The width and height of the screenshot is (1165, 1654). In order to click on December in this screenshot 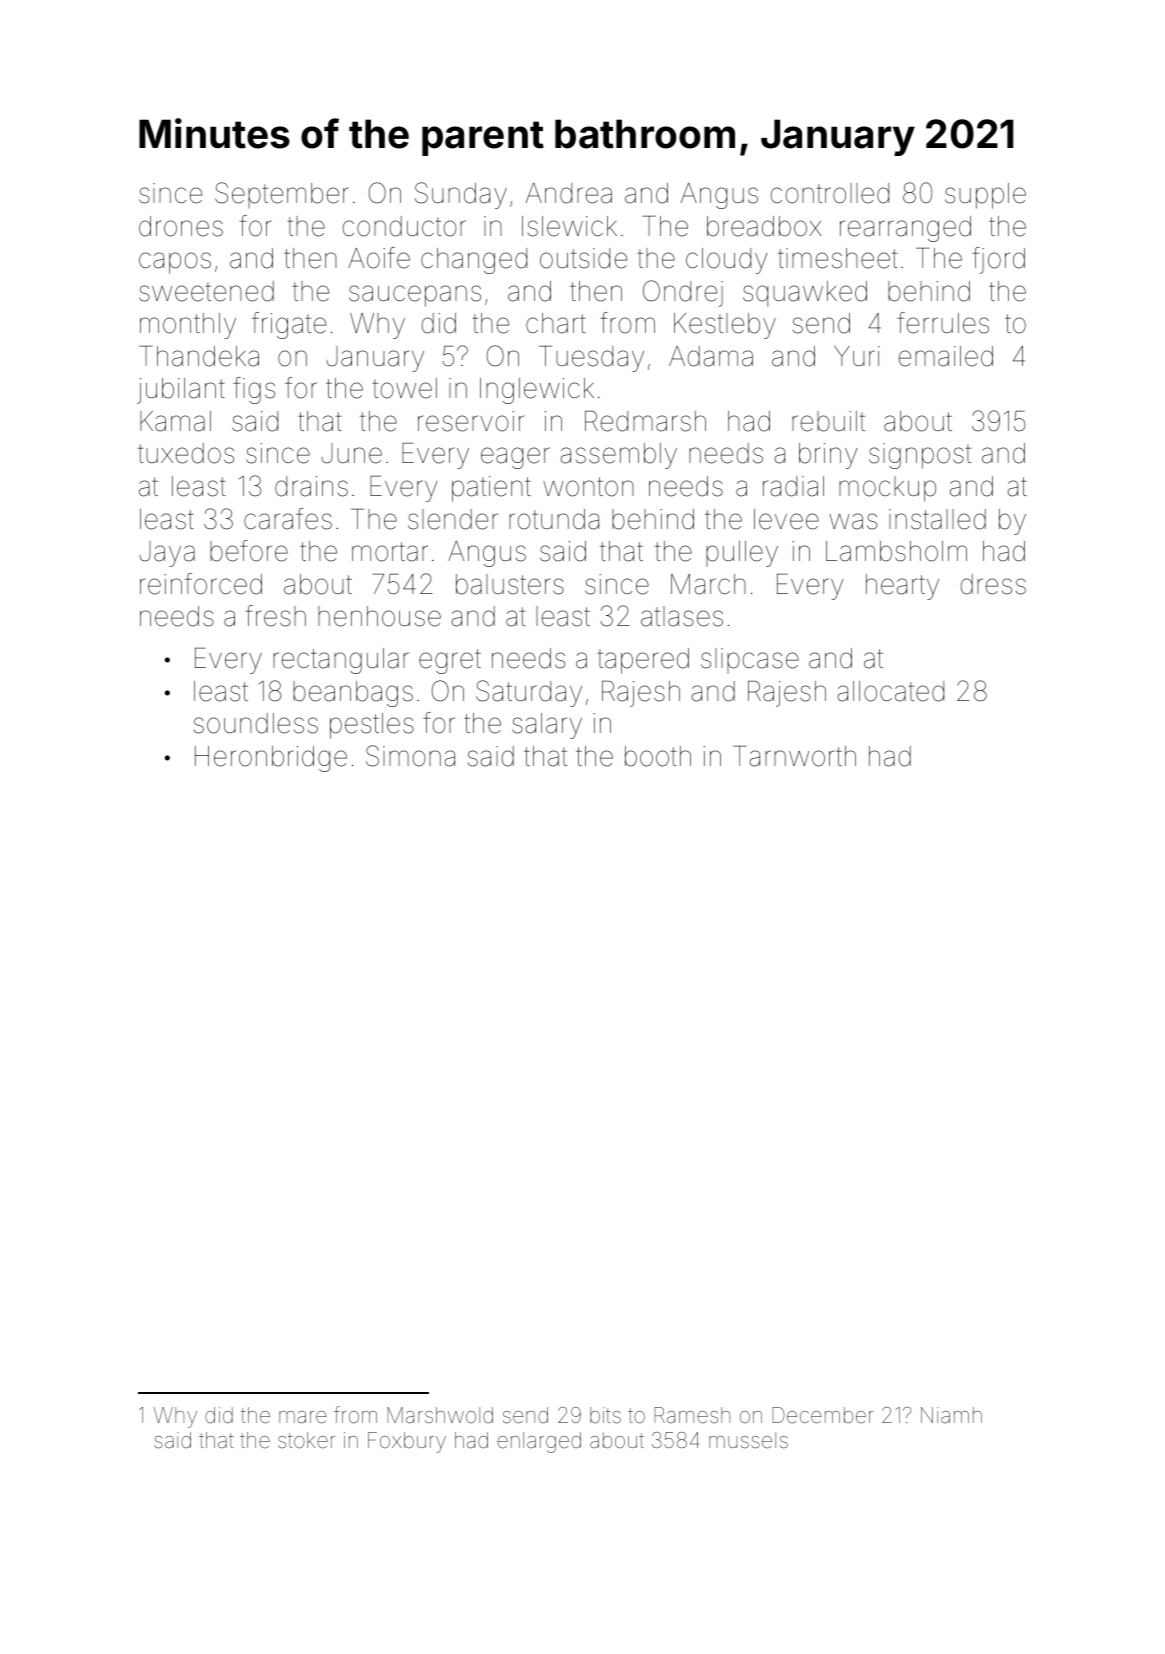, I will do `click(822, 1415)`.
